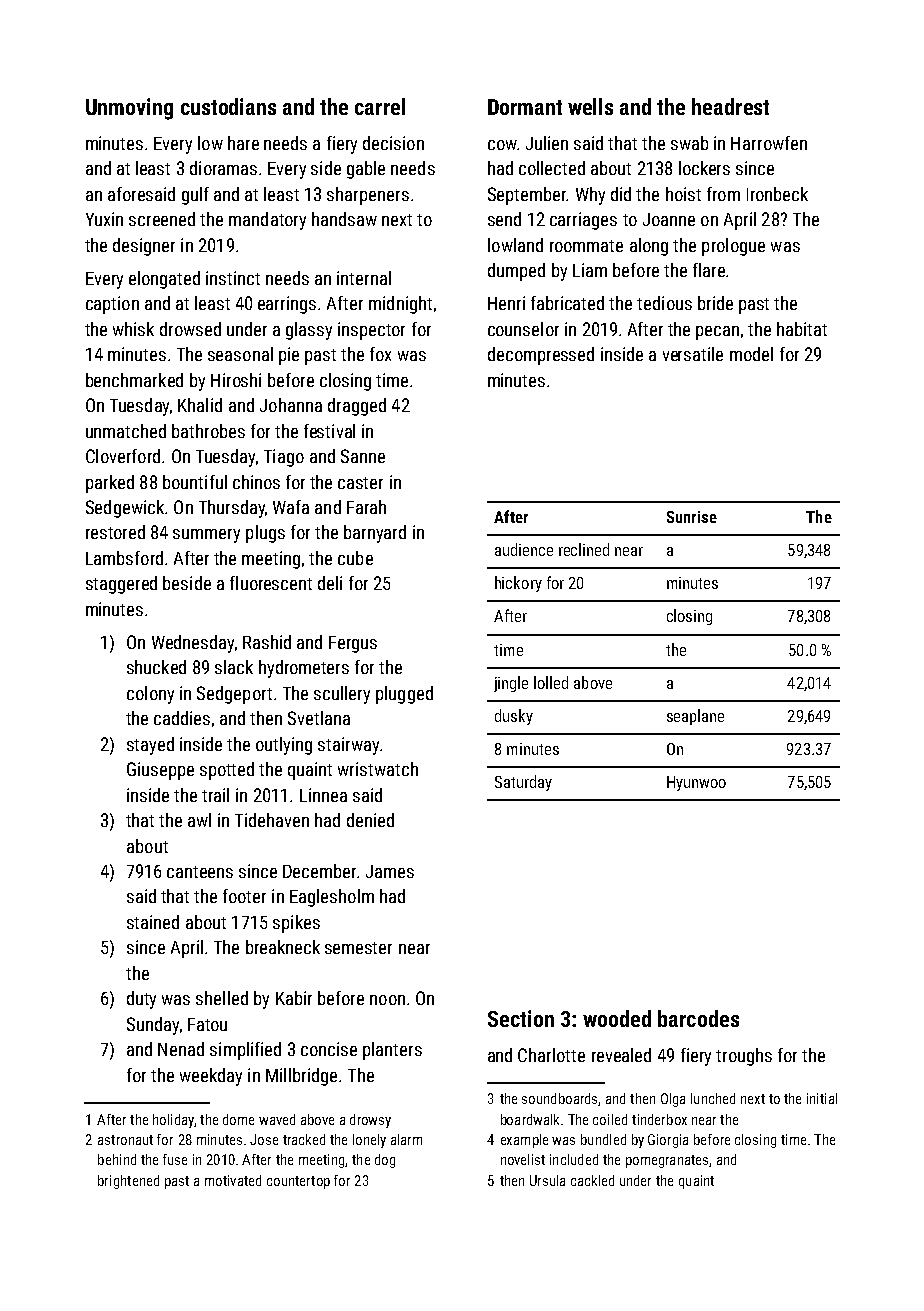 The height and width of the page is (1311, 924). What do you see at coordinates (208, 431) in the page?
I see `bathrobes` at bounding box center [208, 431].
